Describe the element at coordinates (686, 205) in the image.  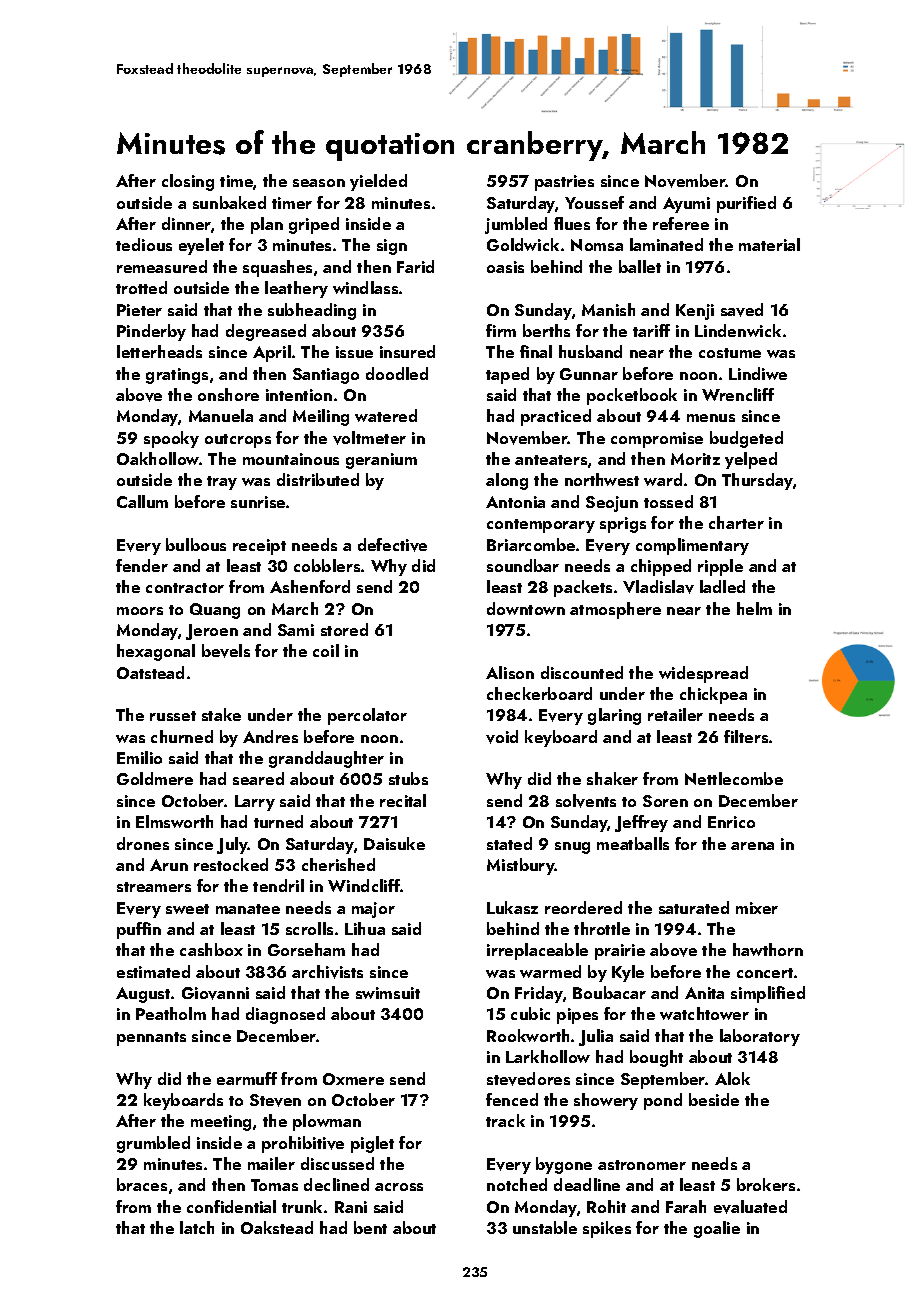
I see `Ayumi` at that location.
